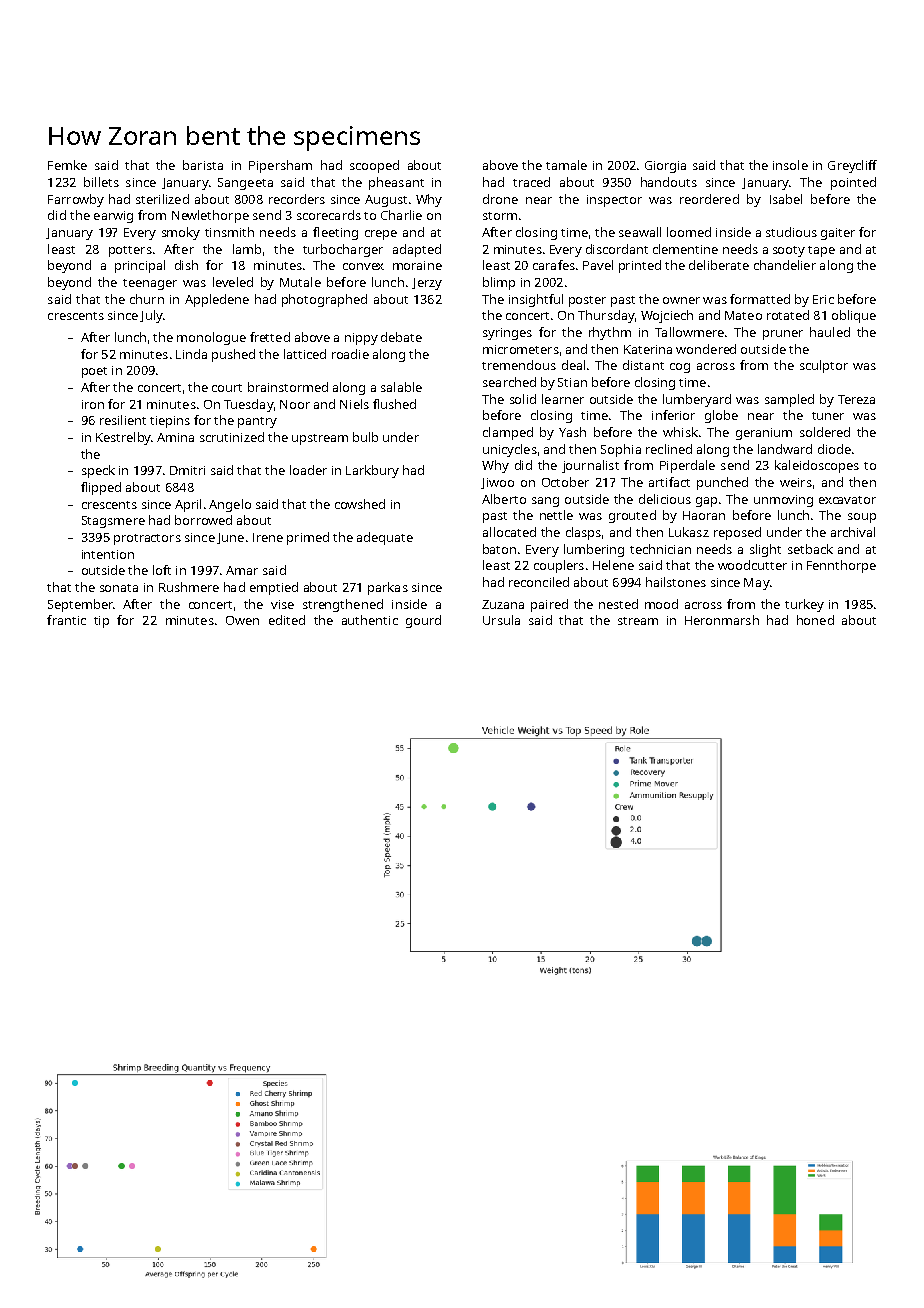  What do you see at coordinates (401, 387) in the screenshot?
I see `salable` at bounding box center [401, 387].
